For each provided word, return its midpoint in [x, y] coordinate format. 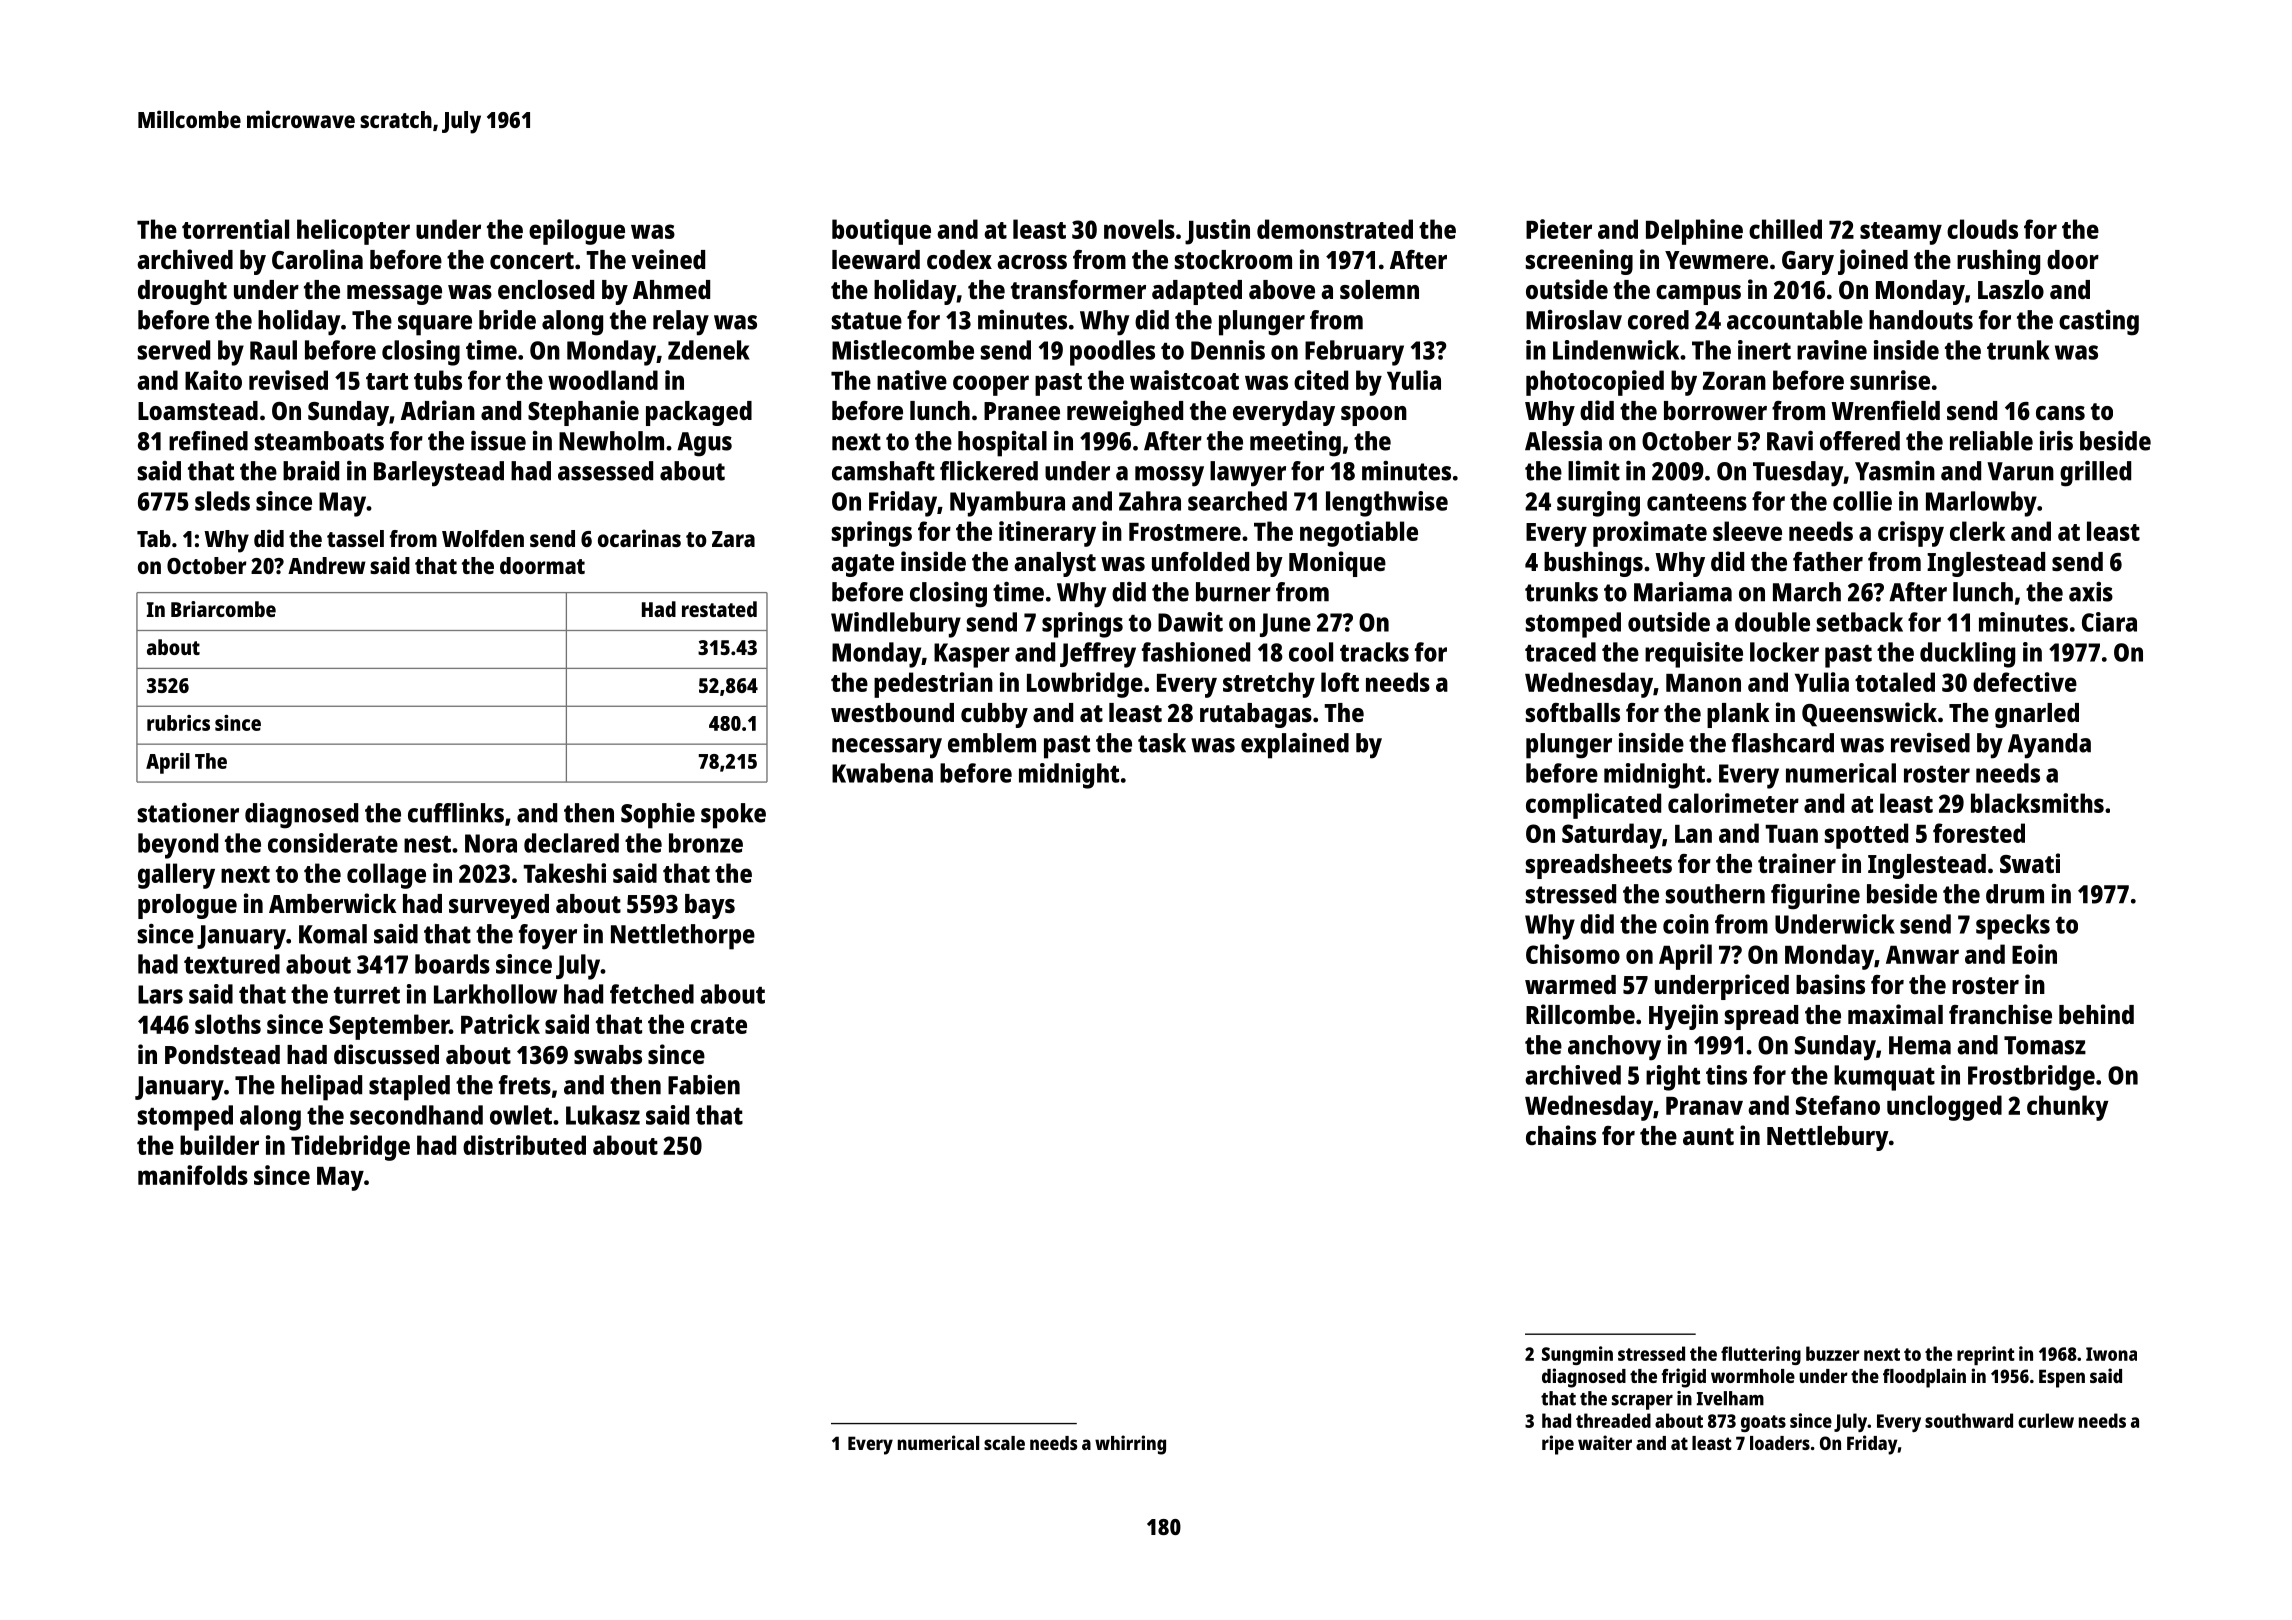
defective [2025, 682]
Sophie [658, 816]
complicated [1593, 806]
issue [498, 441]
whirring [1130, 1445]
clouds [1982, 229]
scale [1004, 1443]
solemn [1379, 289]
